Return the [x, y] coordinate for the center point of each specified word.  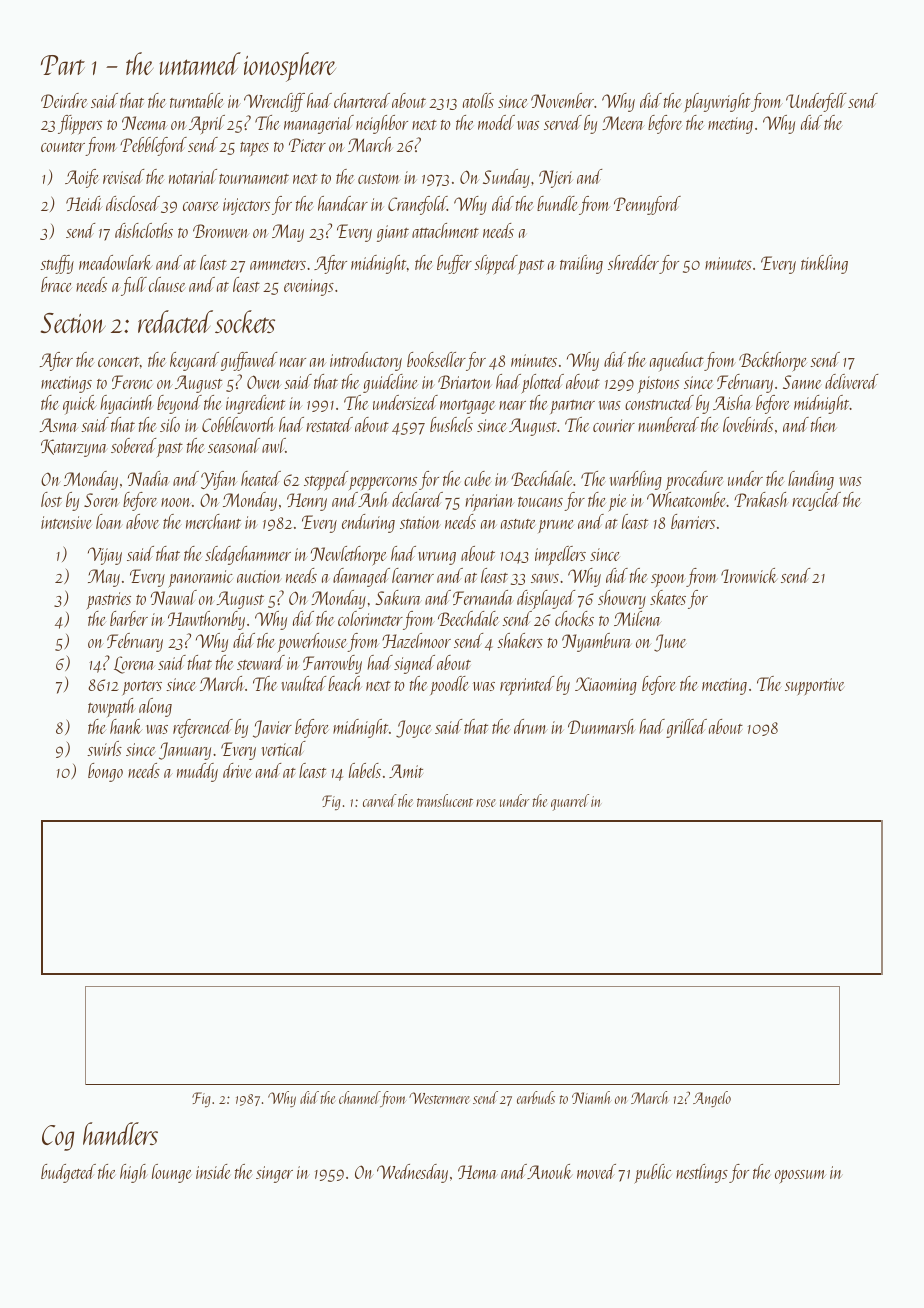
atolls [478, 100]
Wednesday [412, 1173]
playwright [717, 102]
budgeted [68, 1173]
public [652, 1174]
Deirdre [64, 100]
